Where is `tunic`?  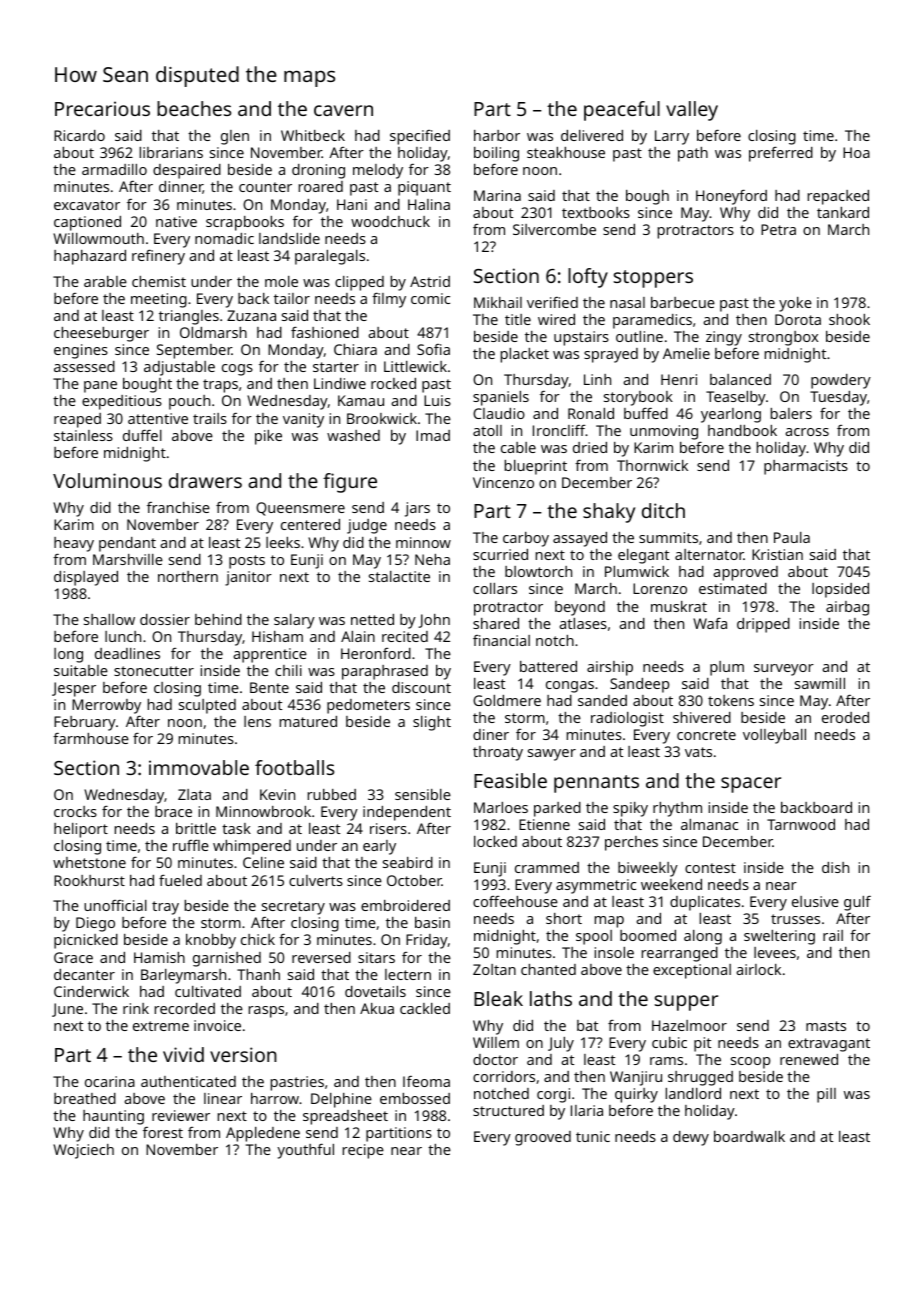 tunic is located at coordinates (593, 1136).
